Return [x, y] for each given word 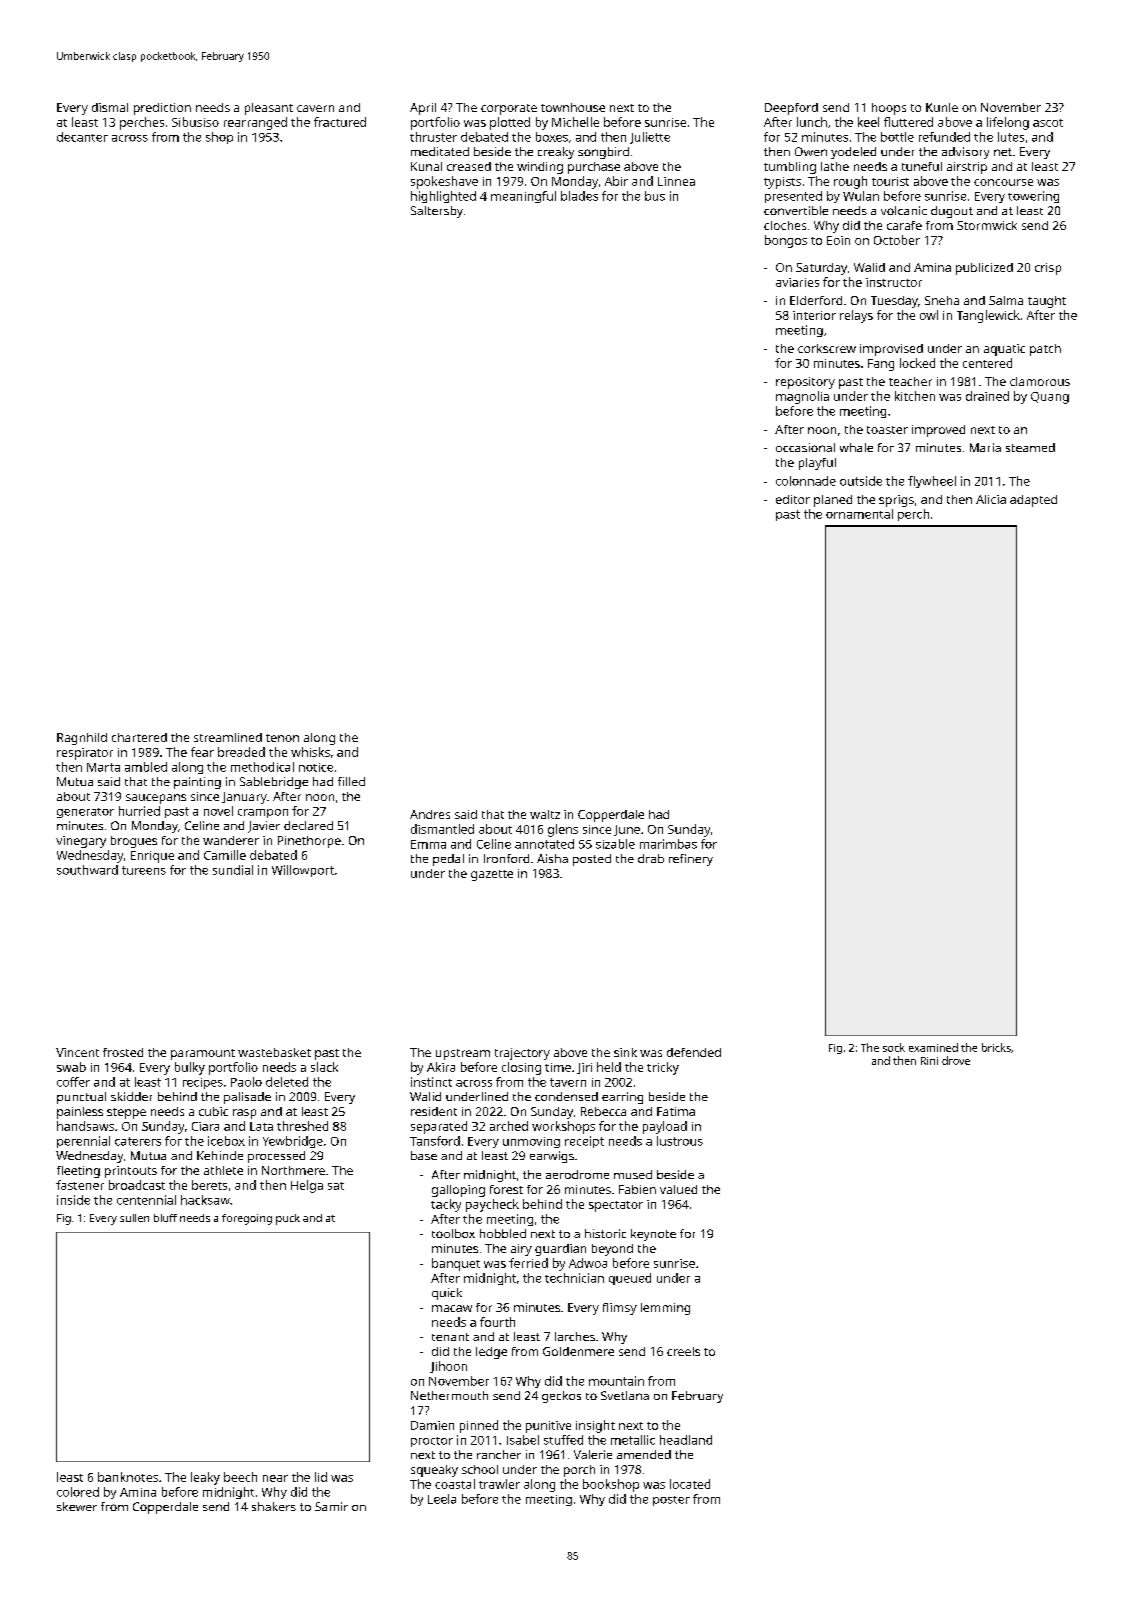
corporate [509, 109]
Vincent [77, 1052]
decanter [82, 137]
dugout [952, 212]
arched [509, 1126]
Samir [331, 1506]
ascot [1048, 123]
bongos [786, 241]
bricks [996, 1047]
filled [351, 781]
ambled [146, 767]
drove [956, 1060]
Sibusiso [195, 122]
